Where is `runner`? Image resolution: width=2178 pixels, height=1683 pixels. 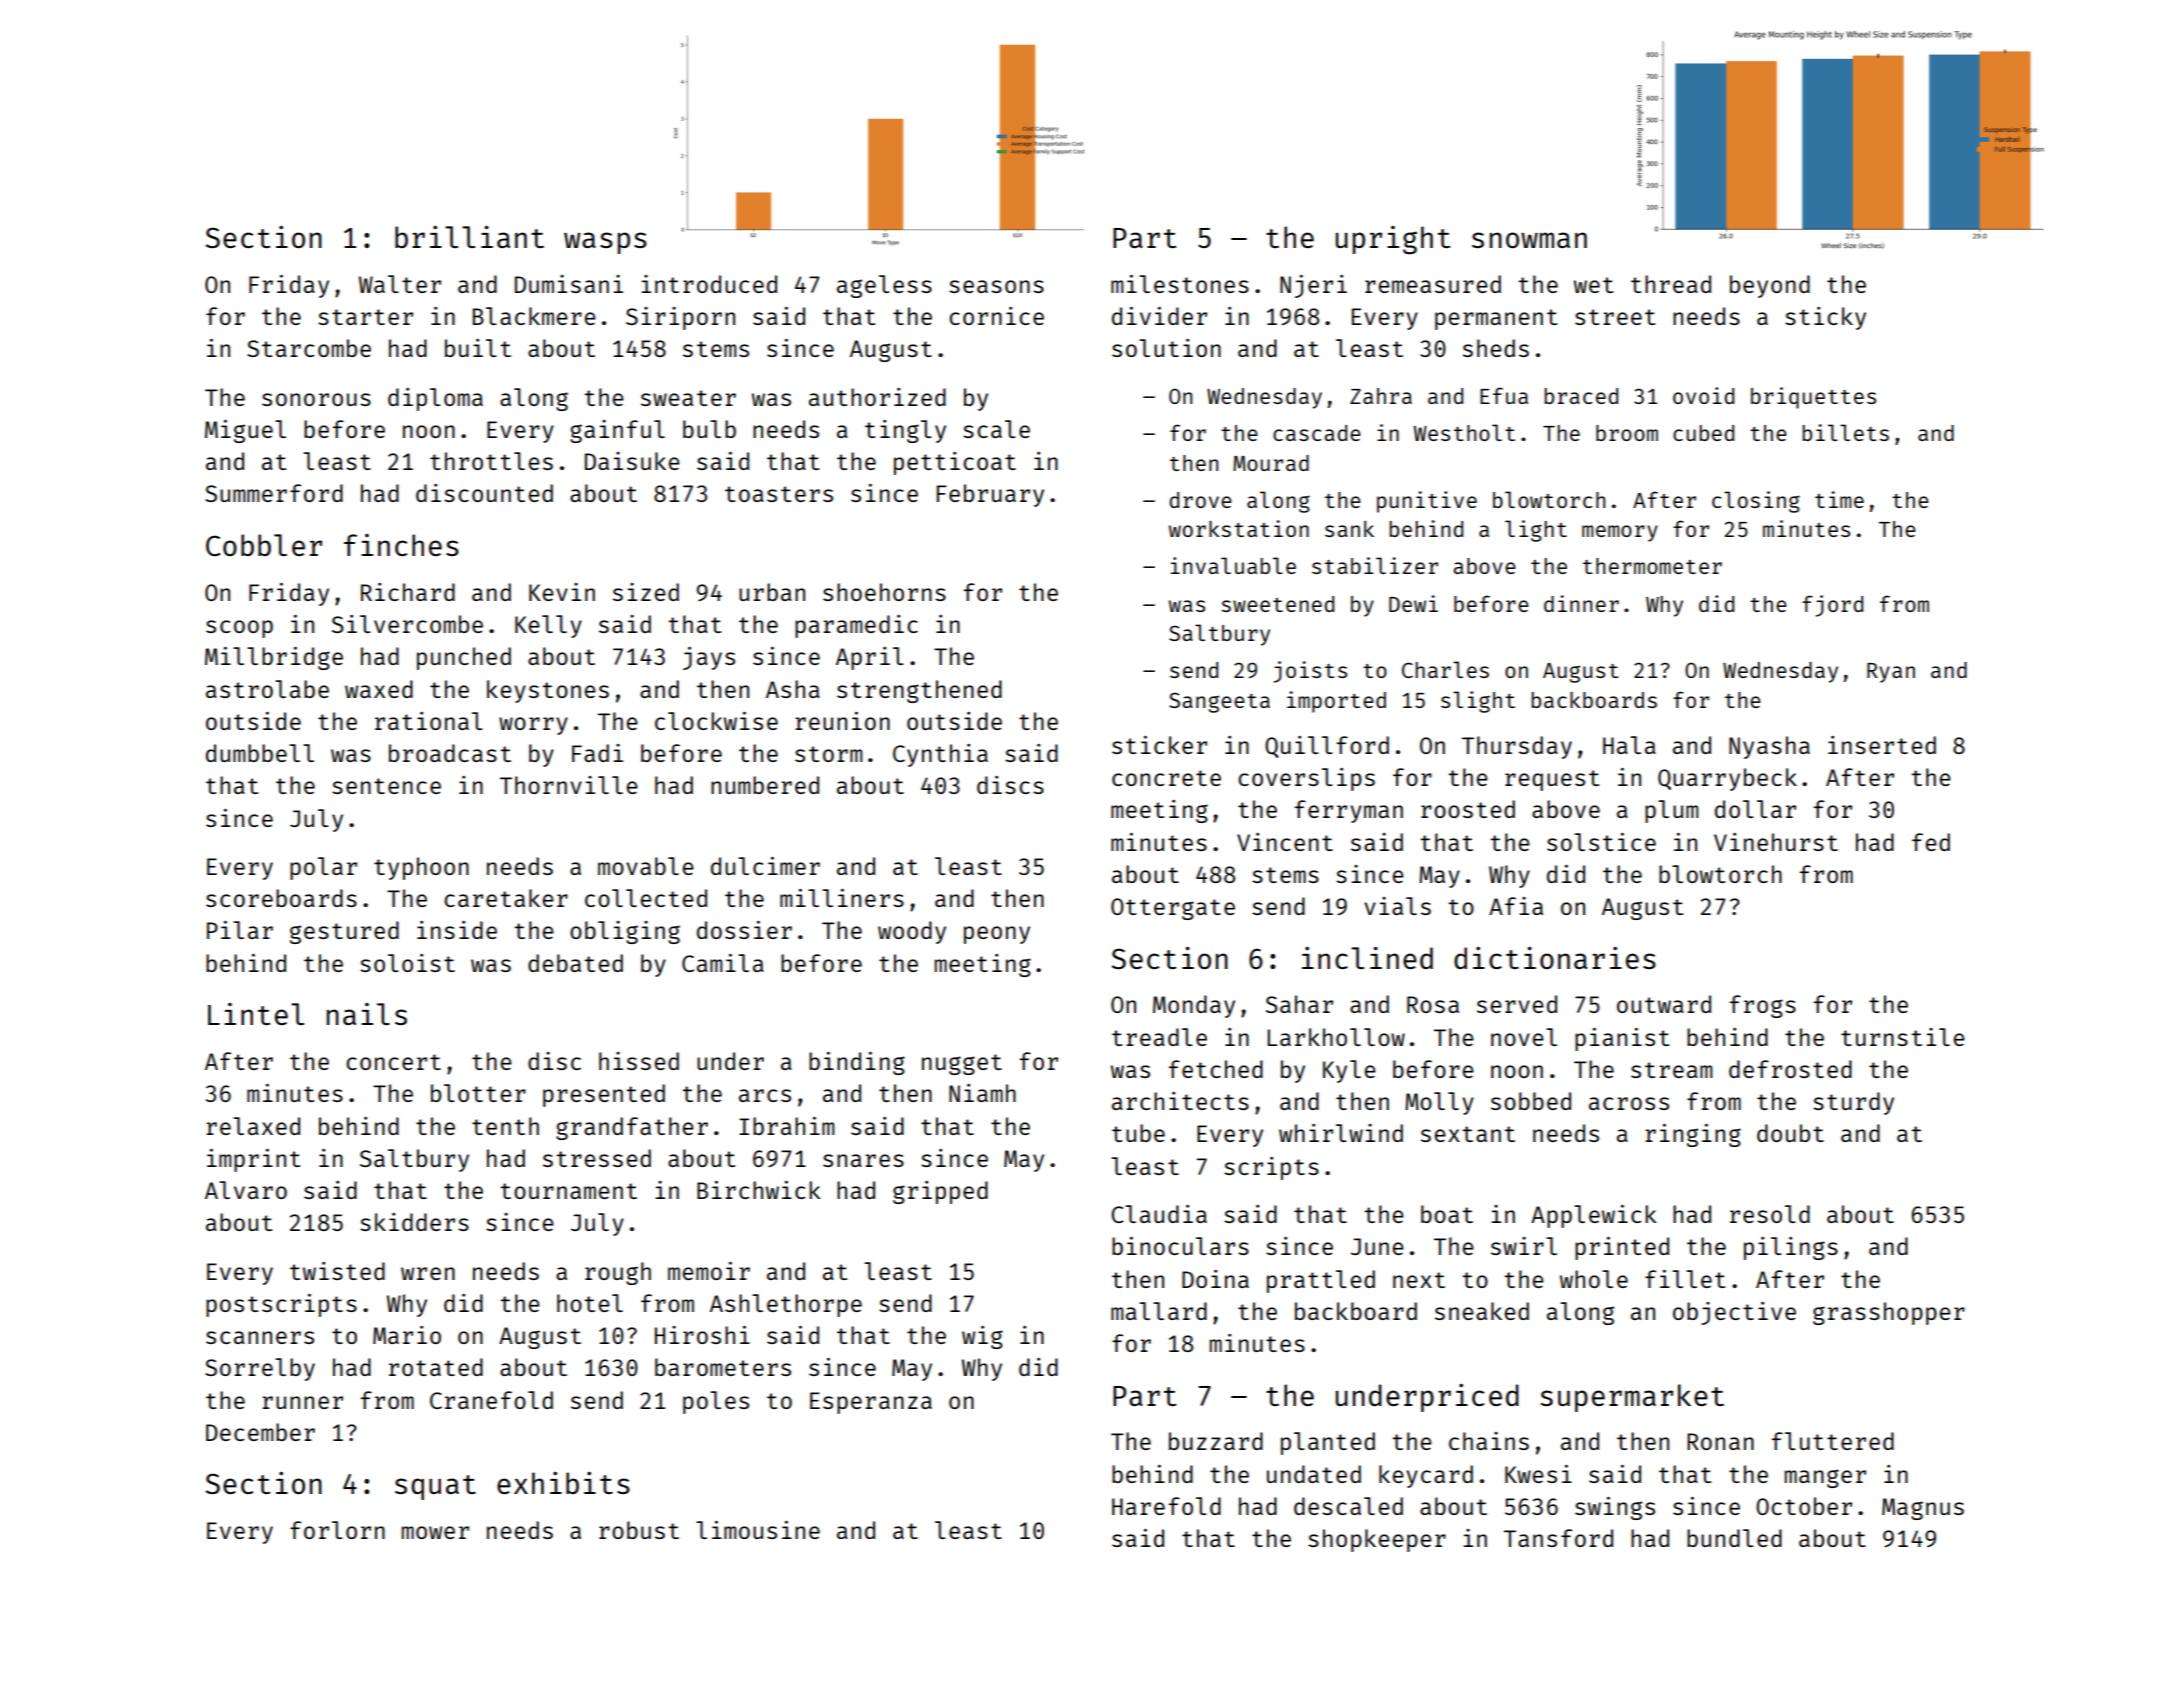
runner is located at coordinates (302, 1402).
